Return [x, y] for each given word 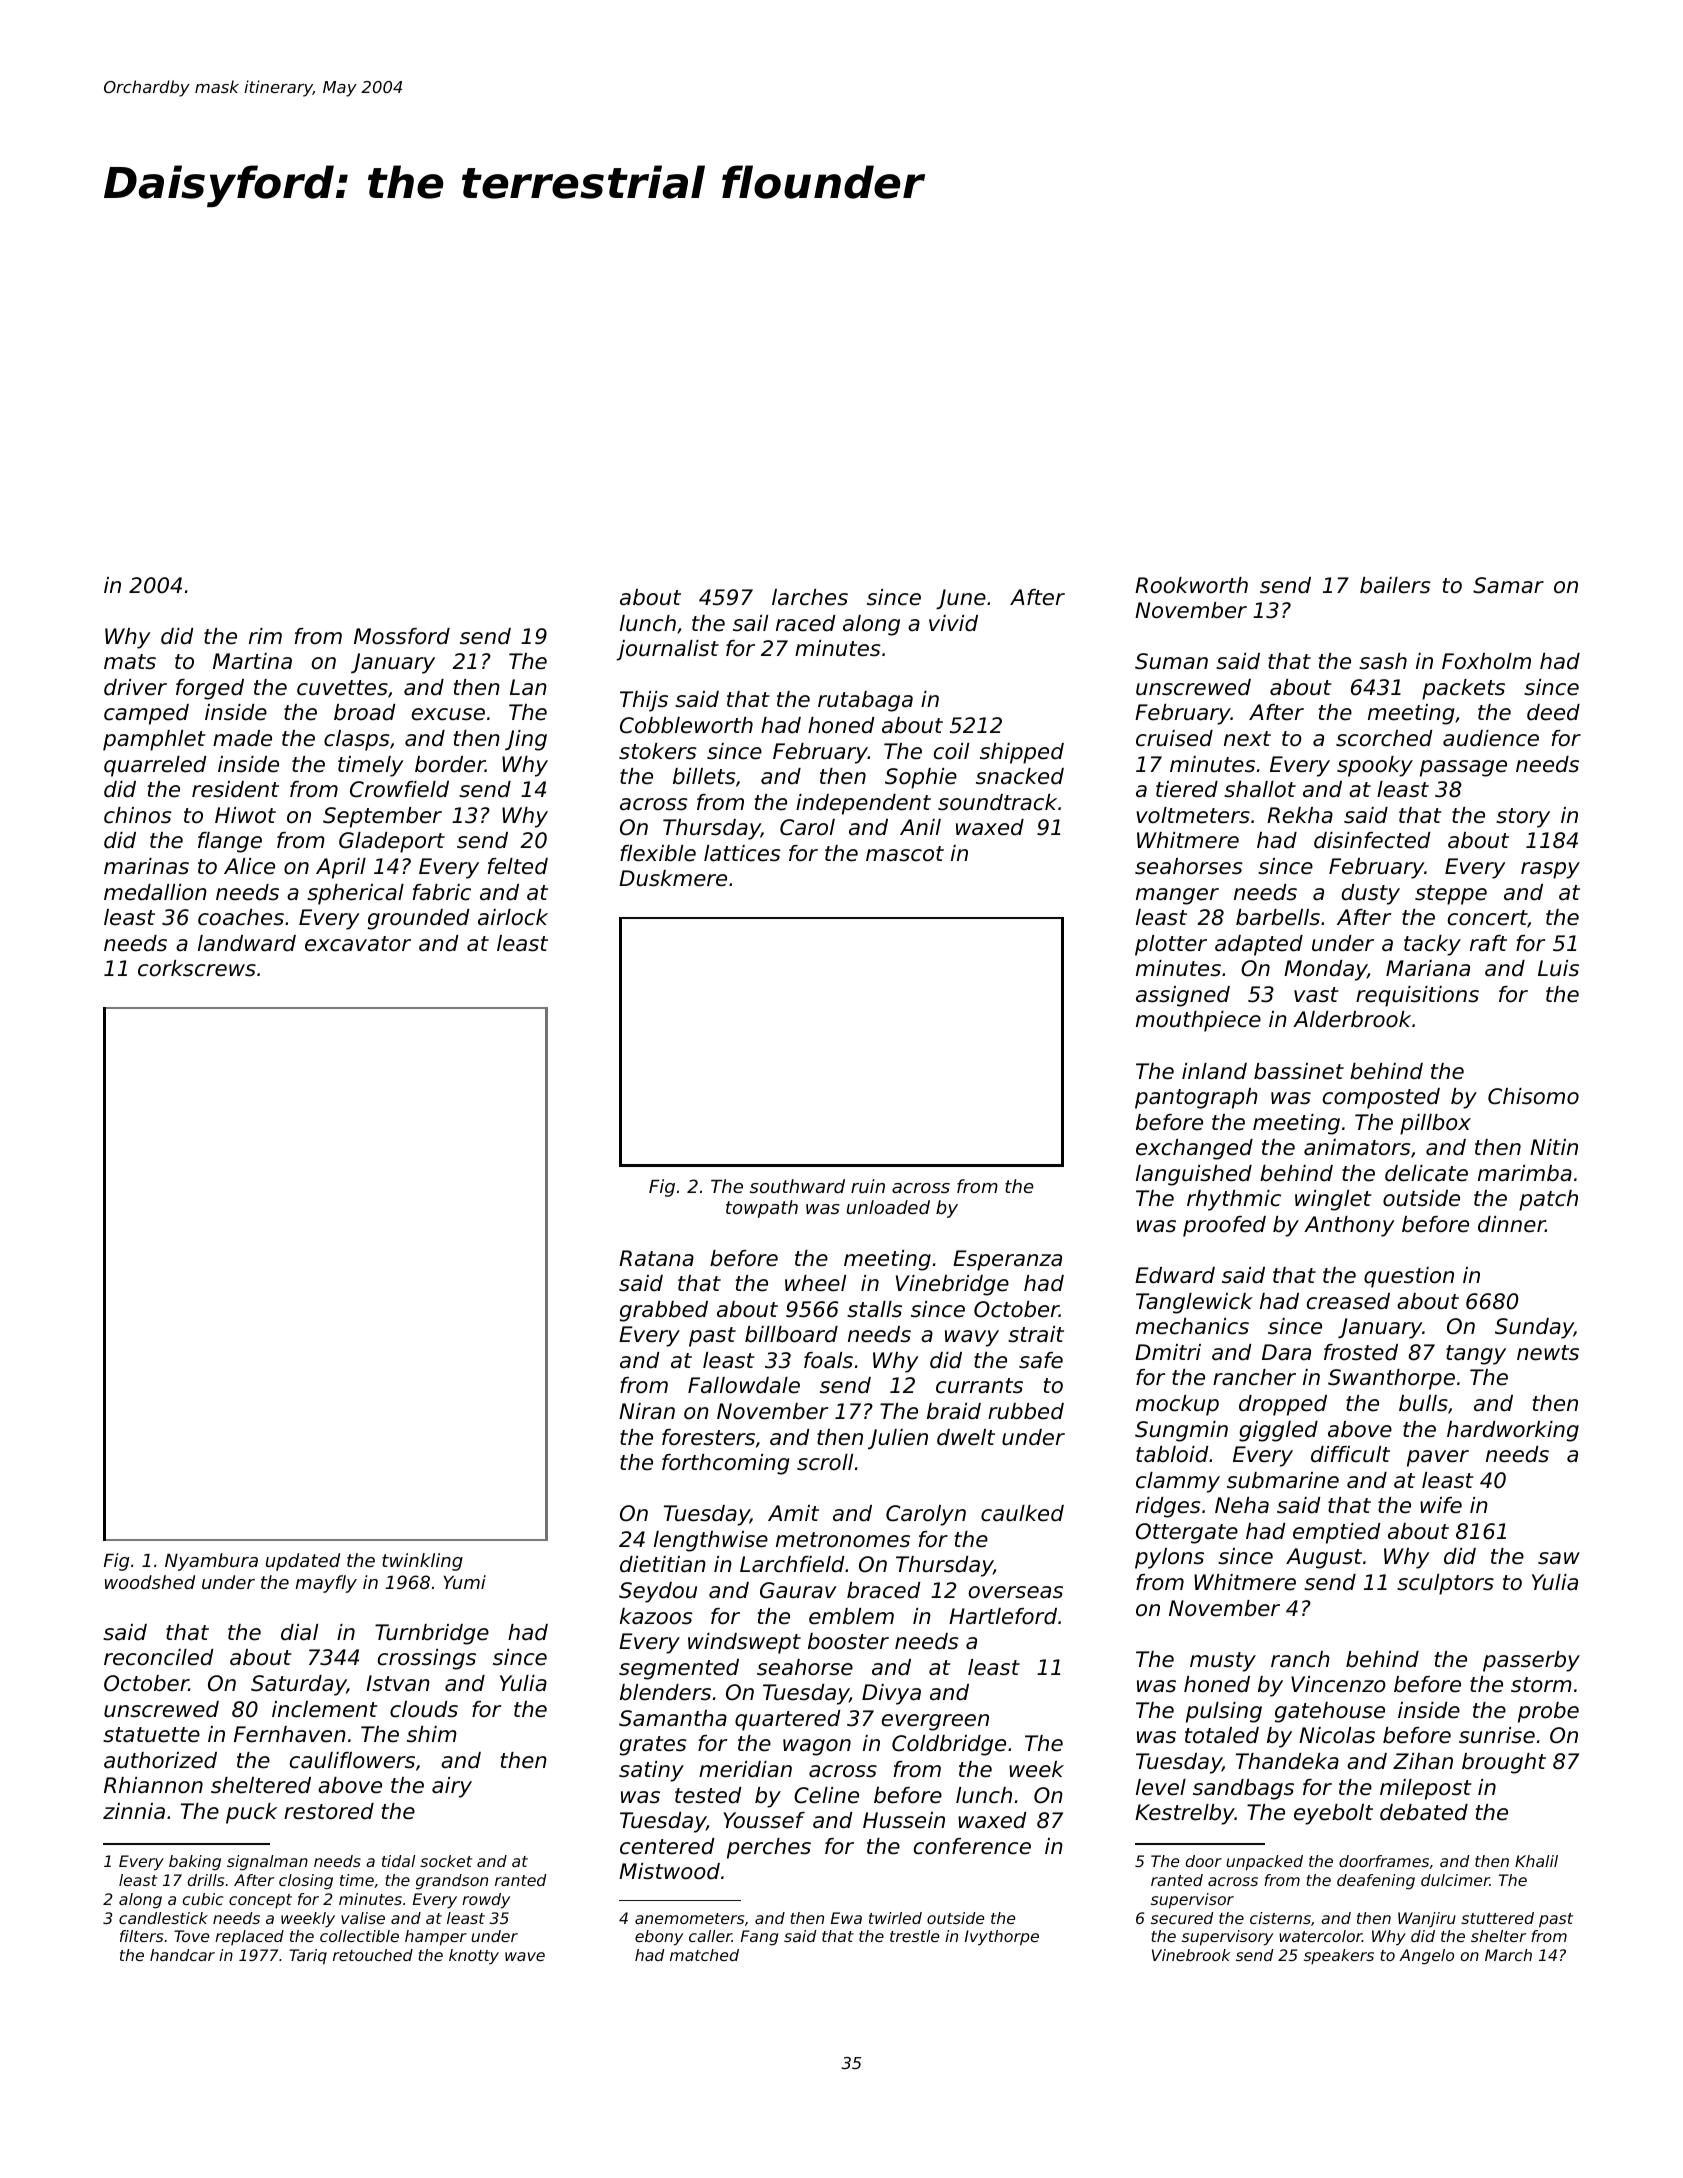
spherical [355, 894]
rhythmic [1234, 1200]
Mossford [402, 636]
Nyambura [211, 1562]
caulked [1022, 1513]
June [961, 599]
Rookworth [1191, 585]
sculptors [1445, 1584]
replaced [249, 1937]
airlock [513, 917]
